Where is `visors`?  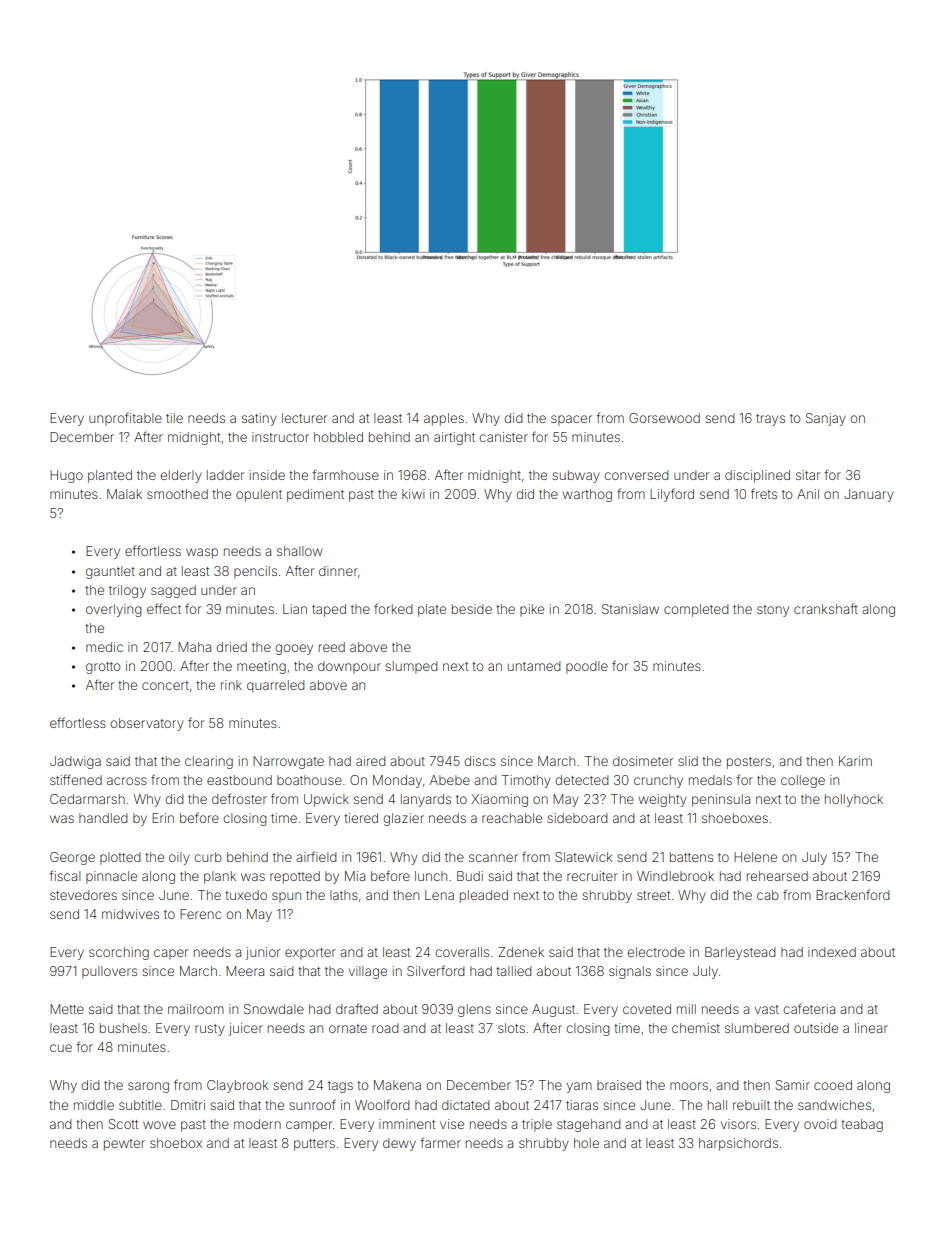
visors is located at coordinates (738, 1124).
